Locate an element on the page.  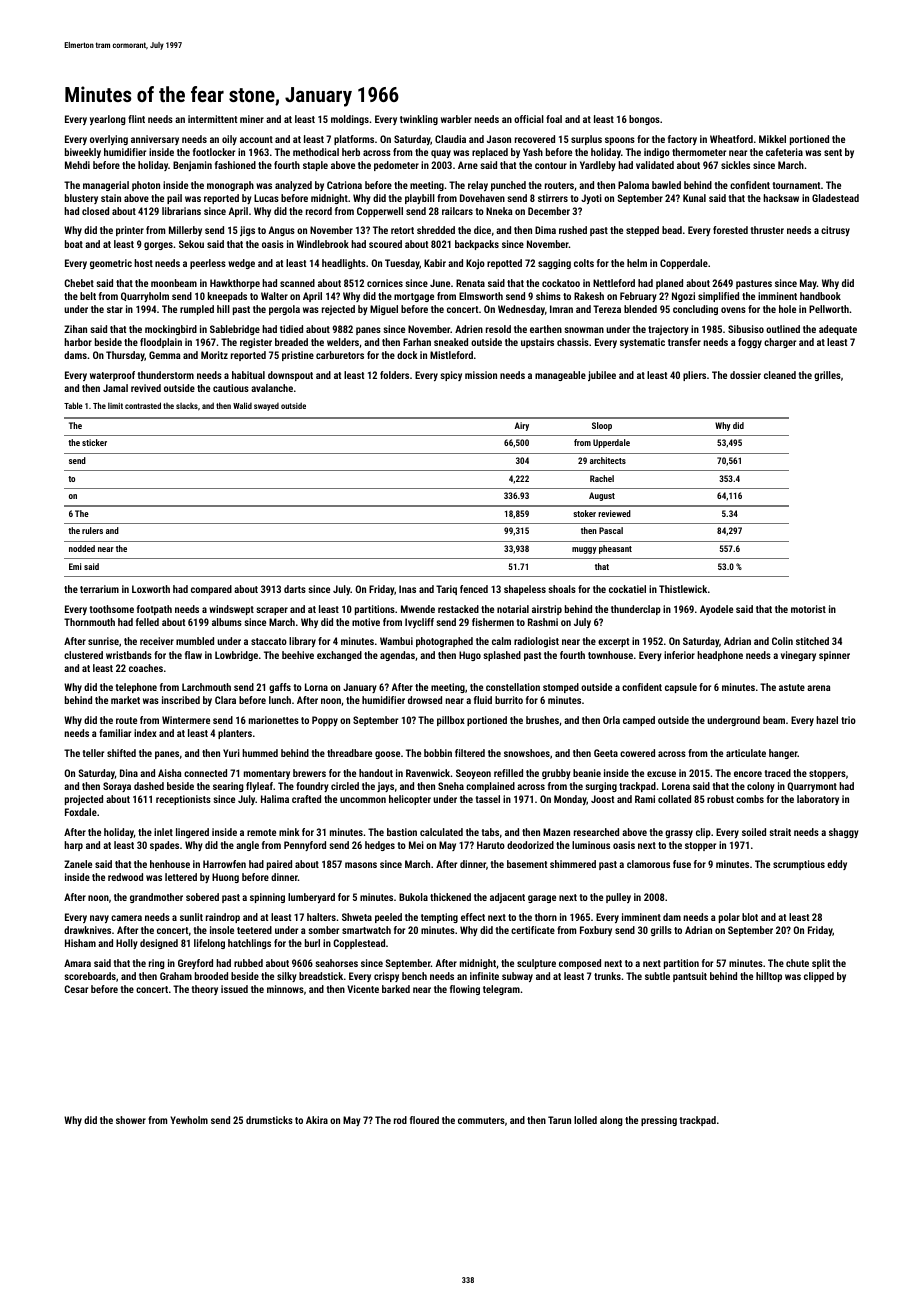
sticker is located at coordinates (94, 442).
